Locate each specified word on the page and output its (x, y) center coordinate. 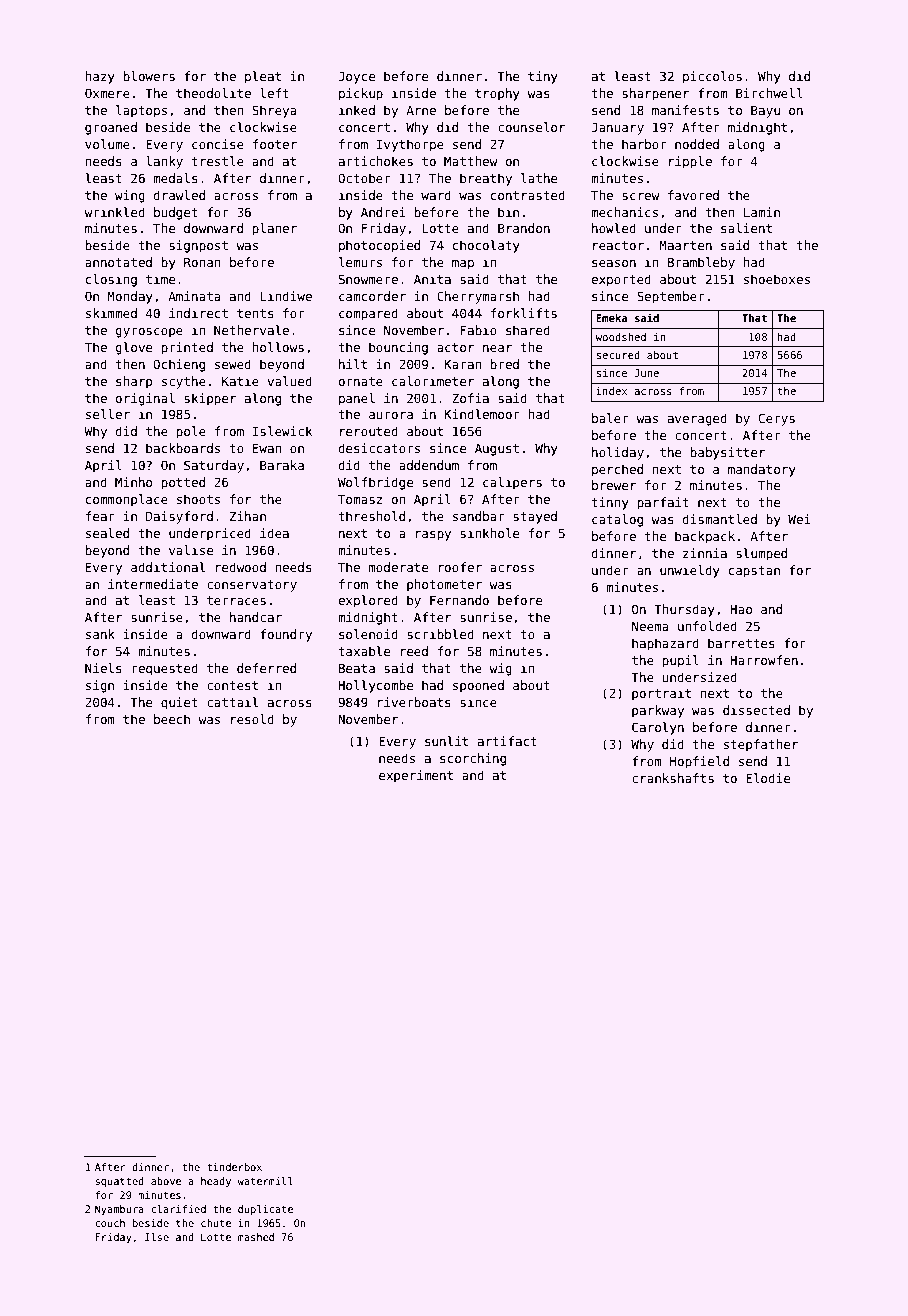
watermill (265, 1181)
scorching (473, 759)
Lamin (762, 212)
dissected (756, 710)
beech (172, 719)
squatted (119, 1182)
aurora (391, 415)
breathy (486, 179)
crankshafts (673, 778)
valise (191, 550)
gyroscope (149, 333)
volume (107, 144)
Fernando (459, 600)
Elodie (768, 778)
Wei (799, 519)
